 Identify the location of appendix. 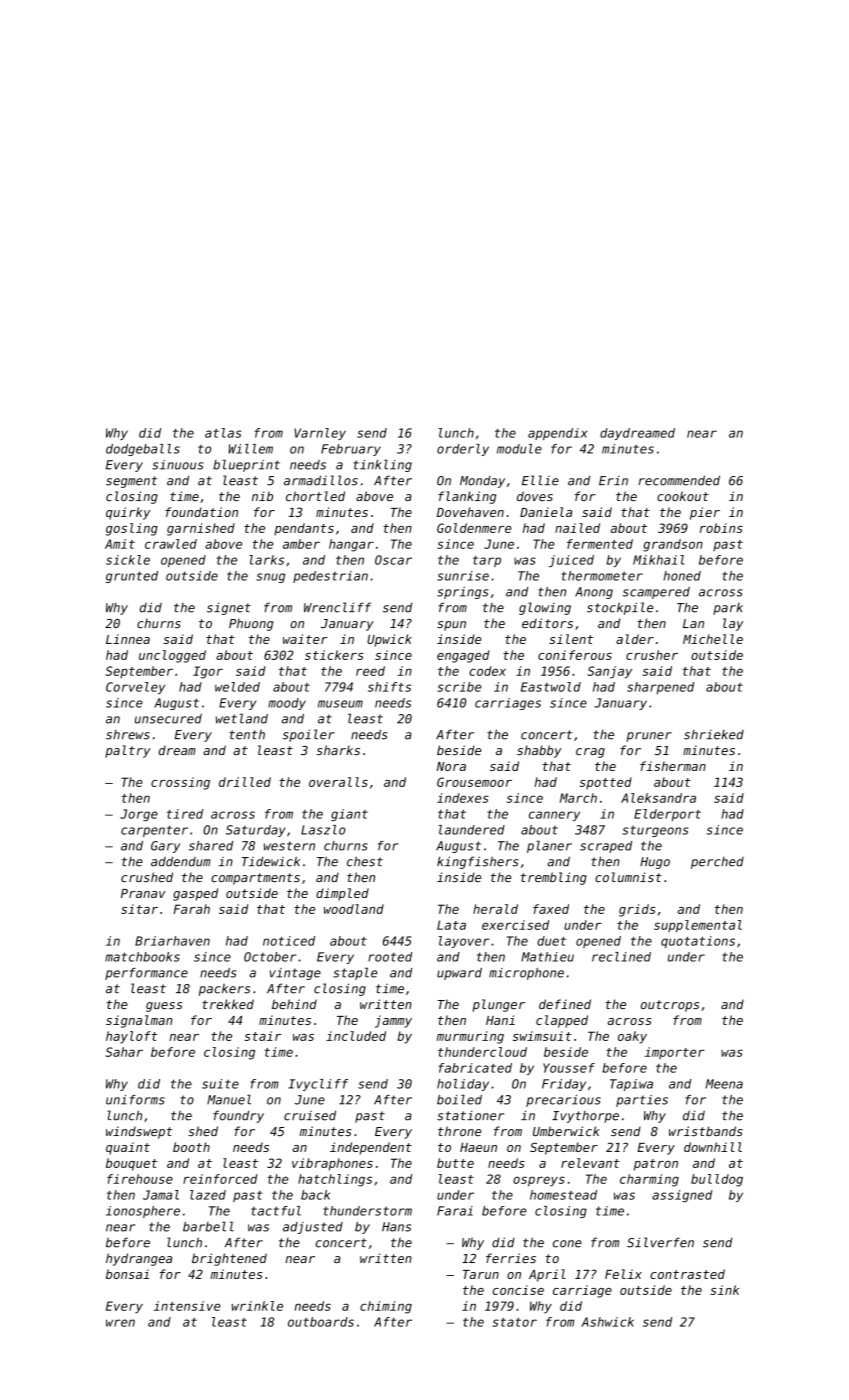
(557, 434).
